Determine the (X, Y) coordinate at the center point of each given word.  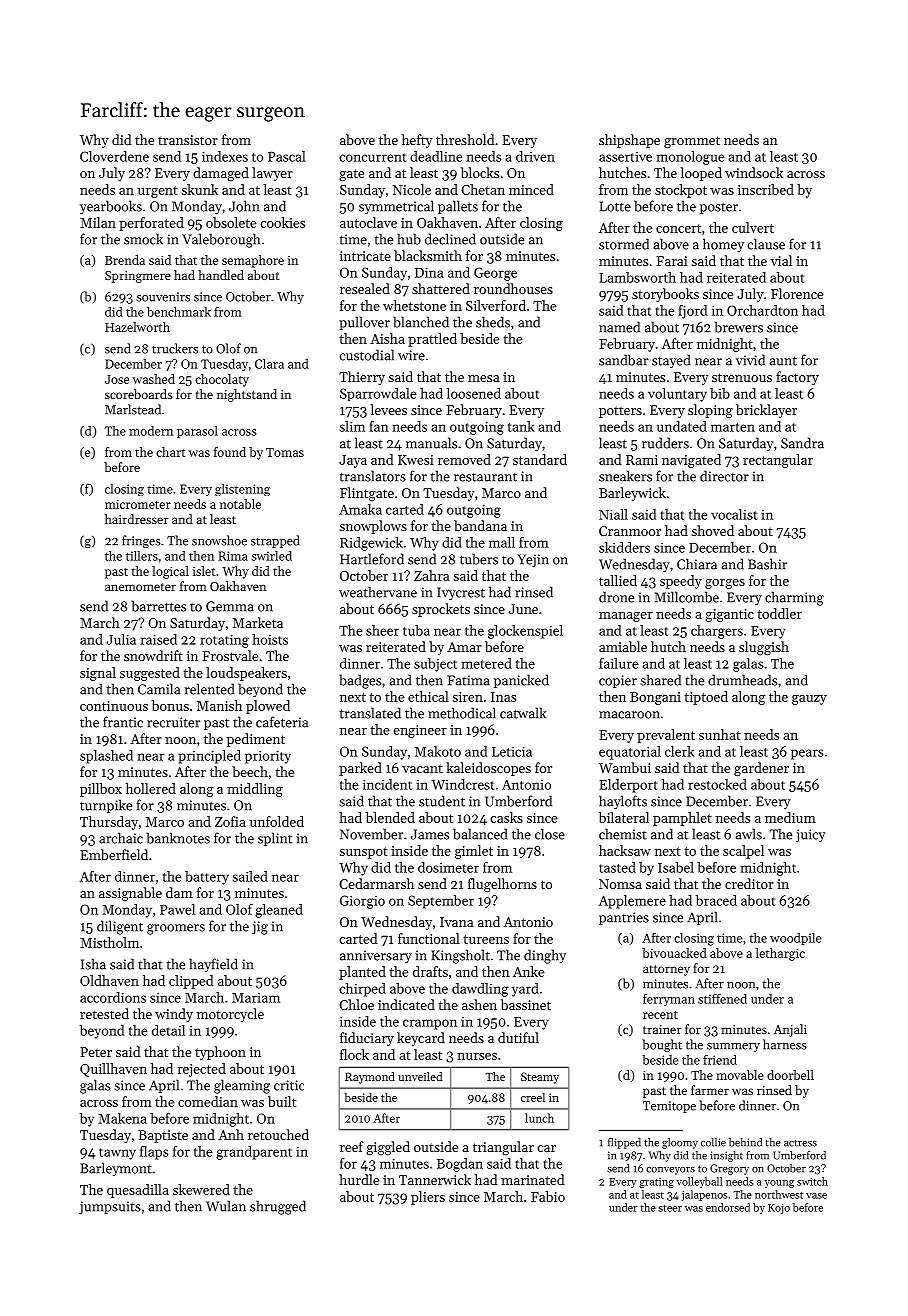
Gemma (230, 606)
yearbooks (111, 207)
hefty (417, 141)
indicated (406, 1004)
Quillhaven (113, 1070)
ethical (428, 696)
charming (794, 598)
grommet (692, 142)
